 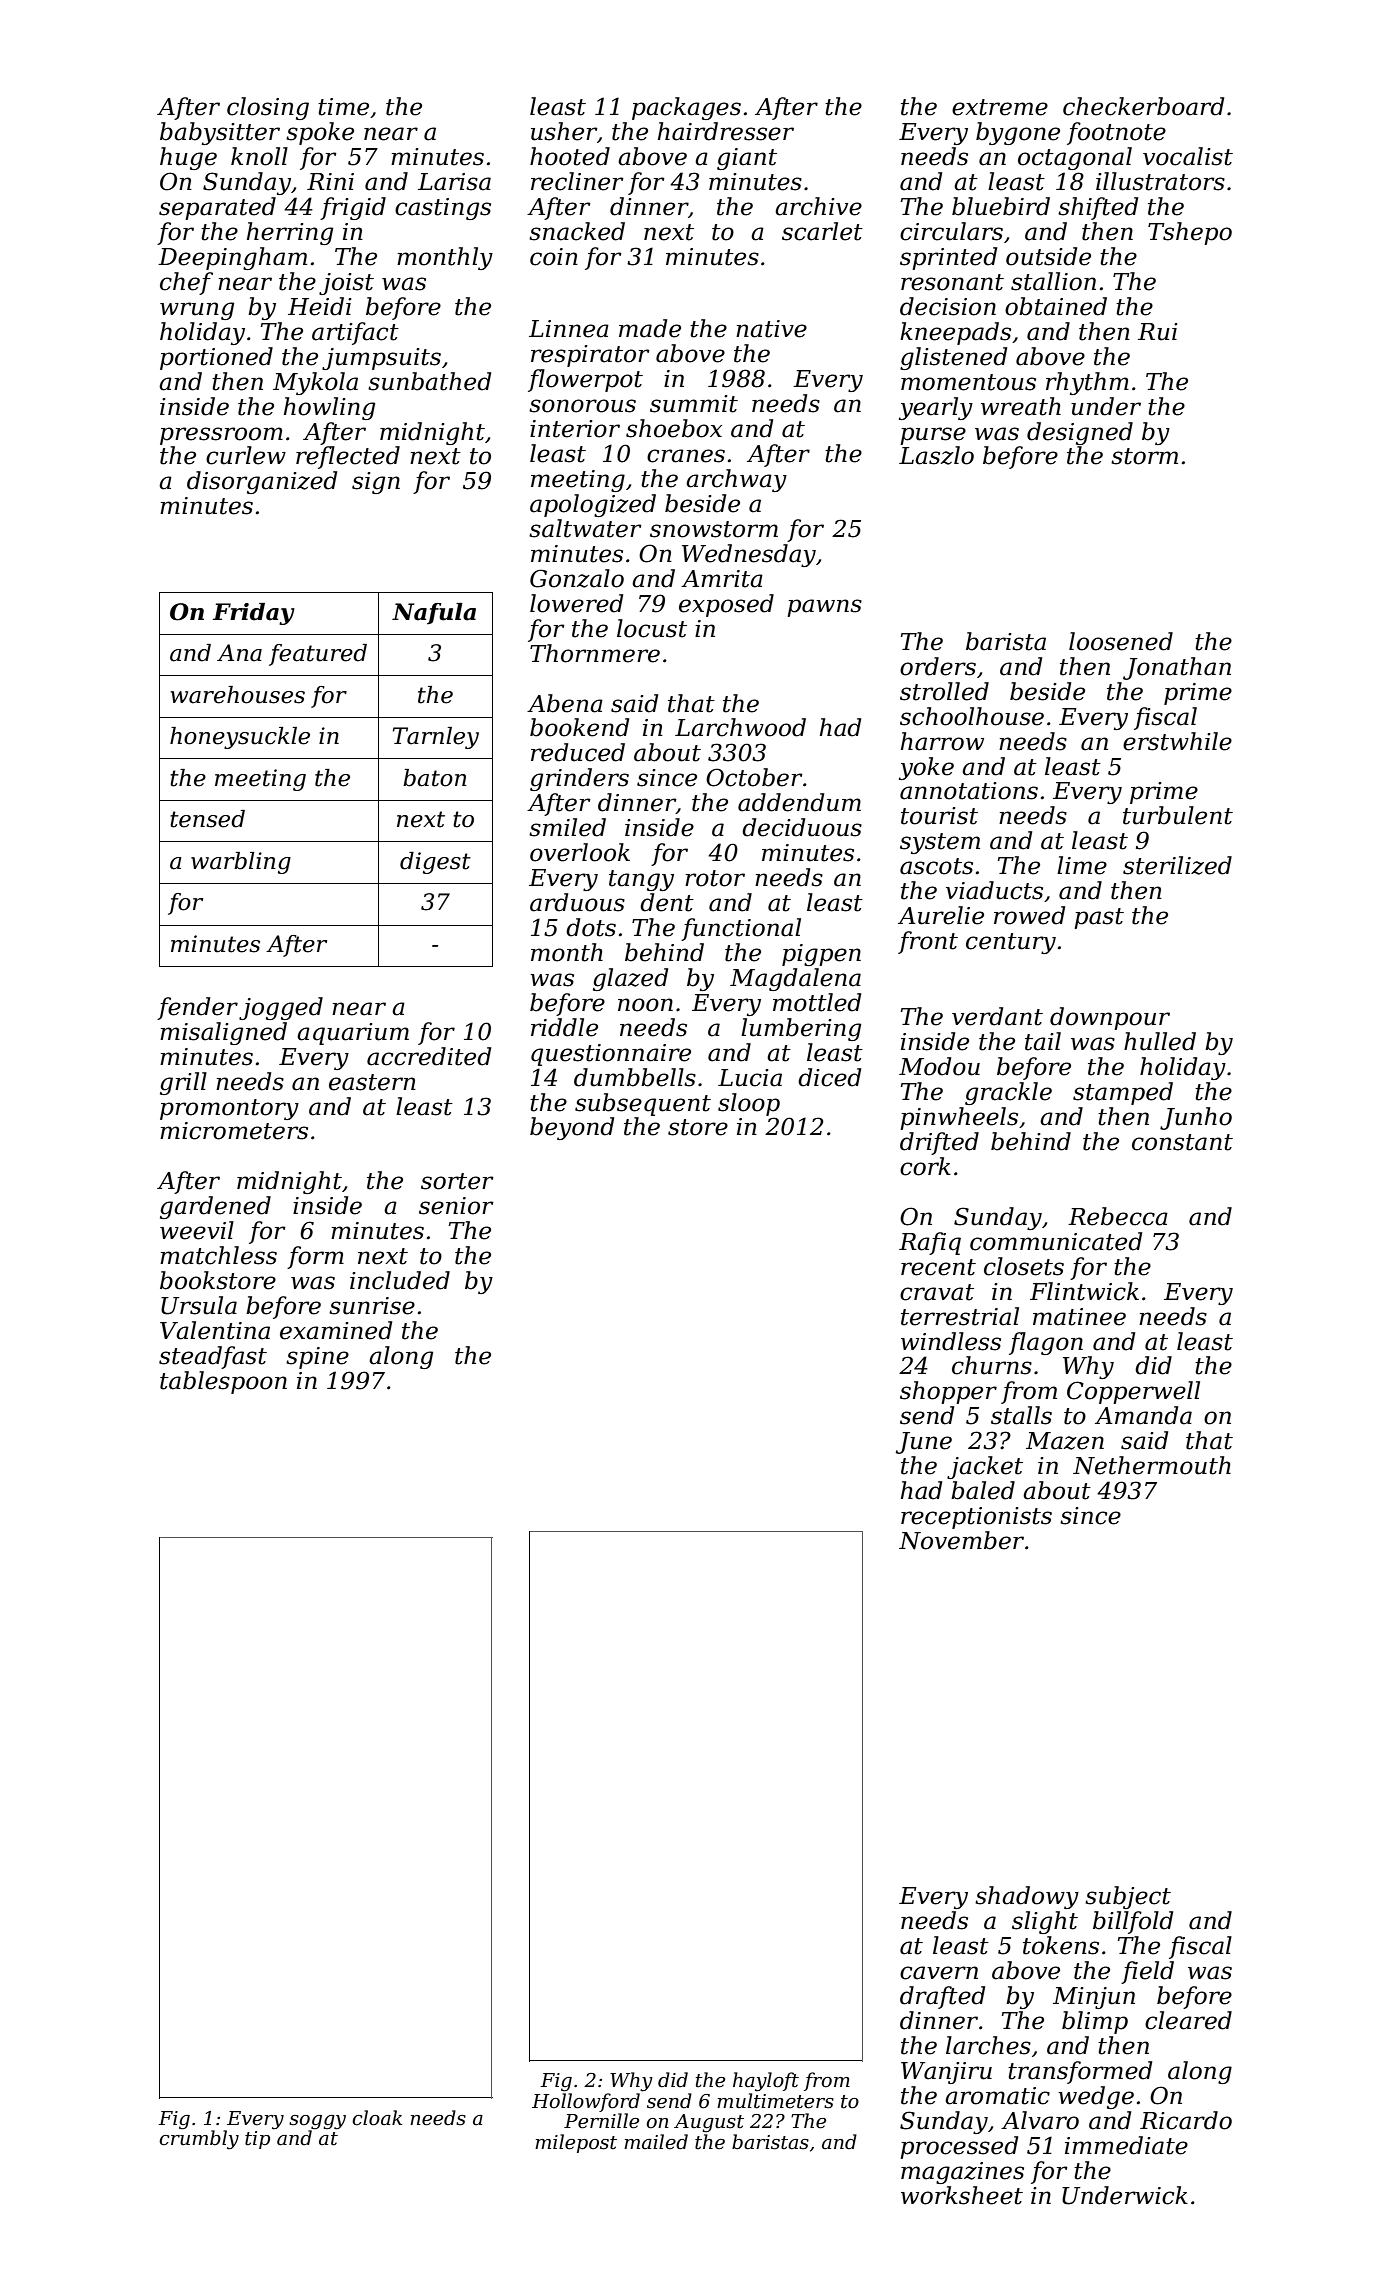 I want to click on digest, so click(x=435, y=863).
